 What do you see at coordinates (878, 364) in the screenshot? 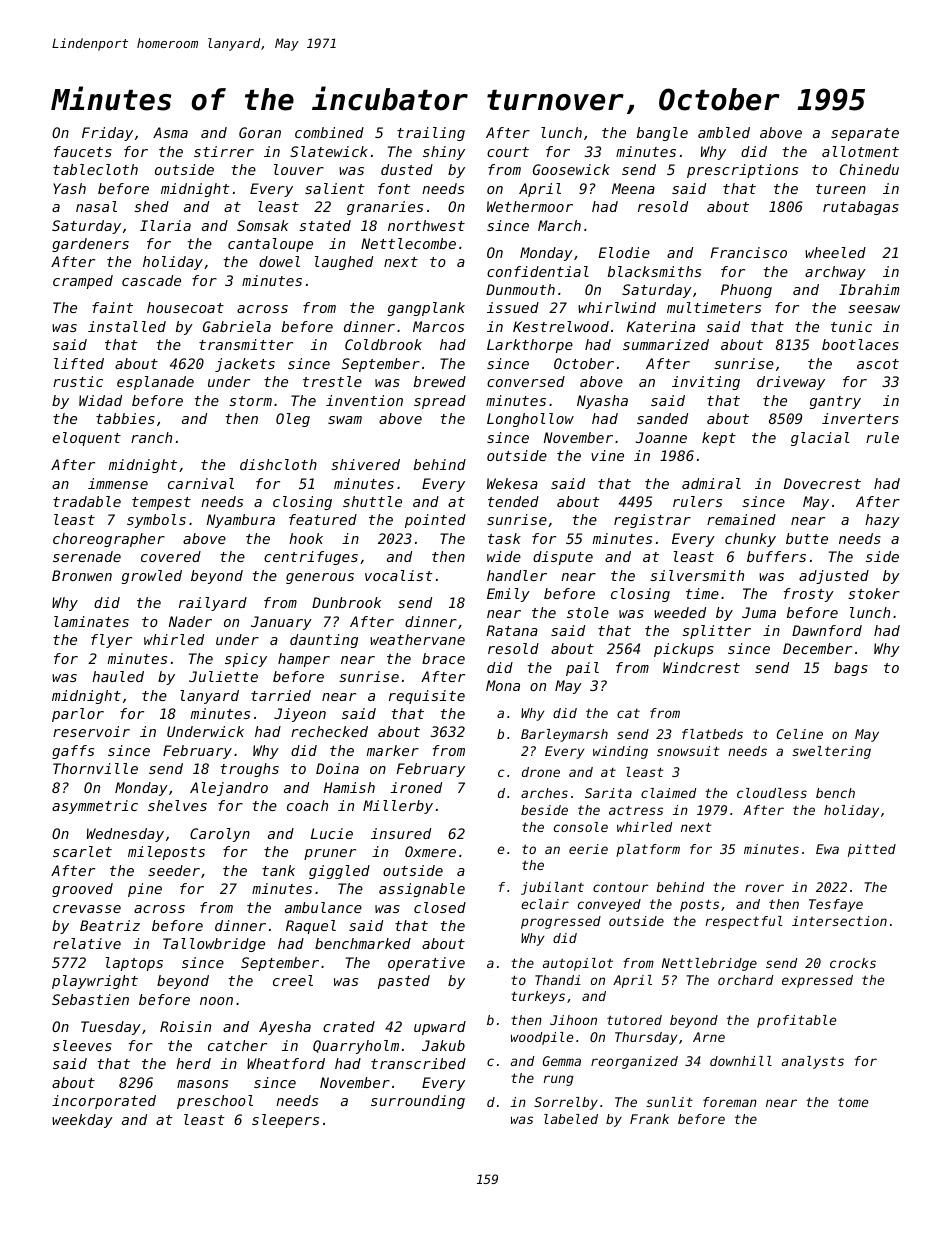
I see `ascot` at bounding box center [878, 364].
